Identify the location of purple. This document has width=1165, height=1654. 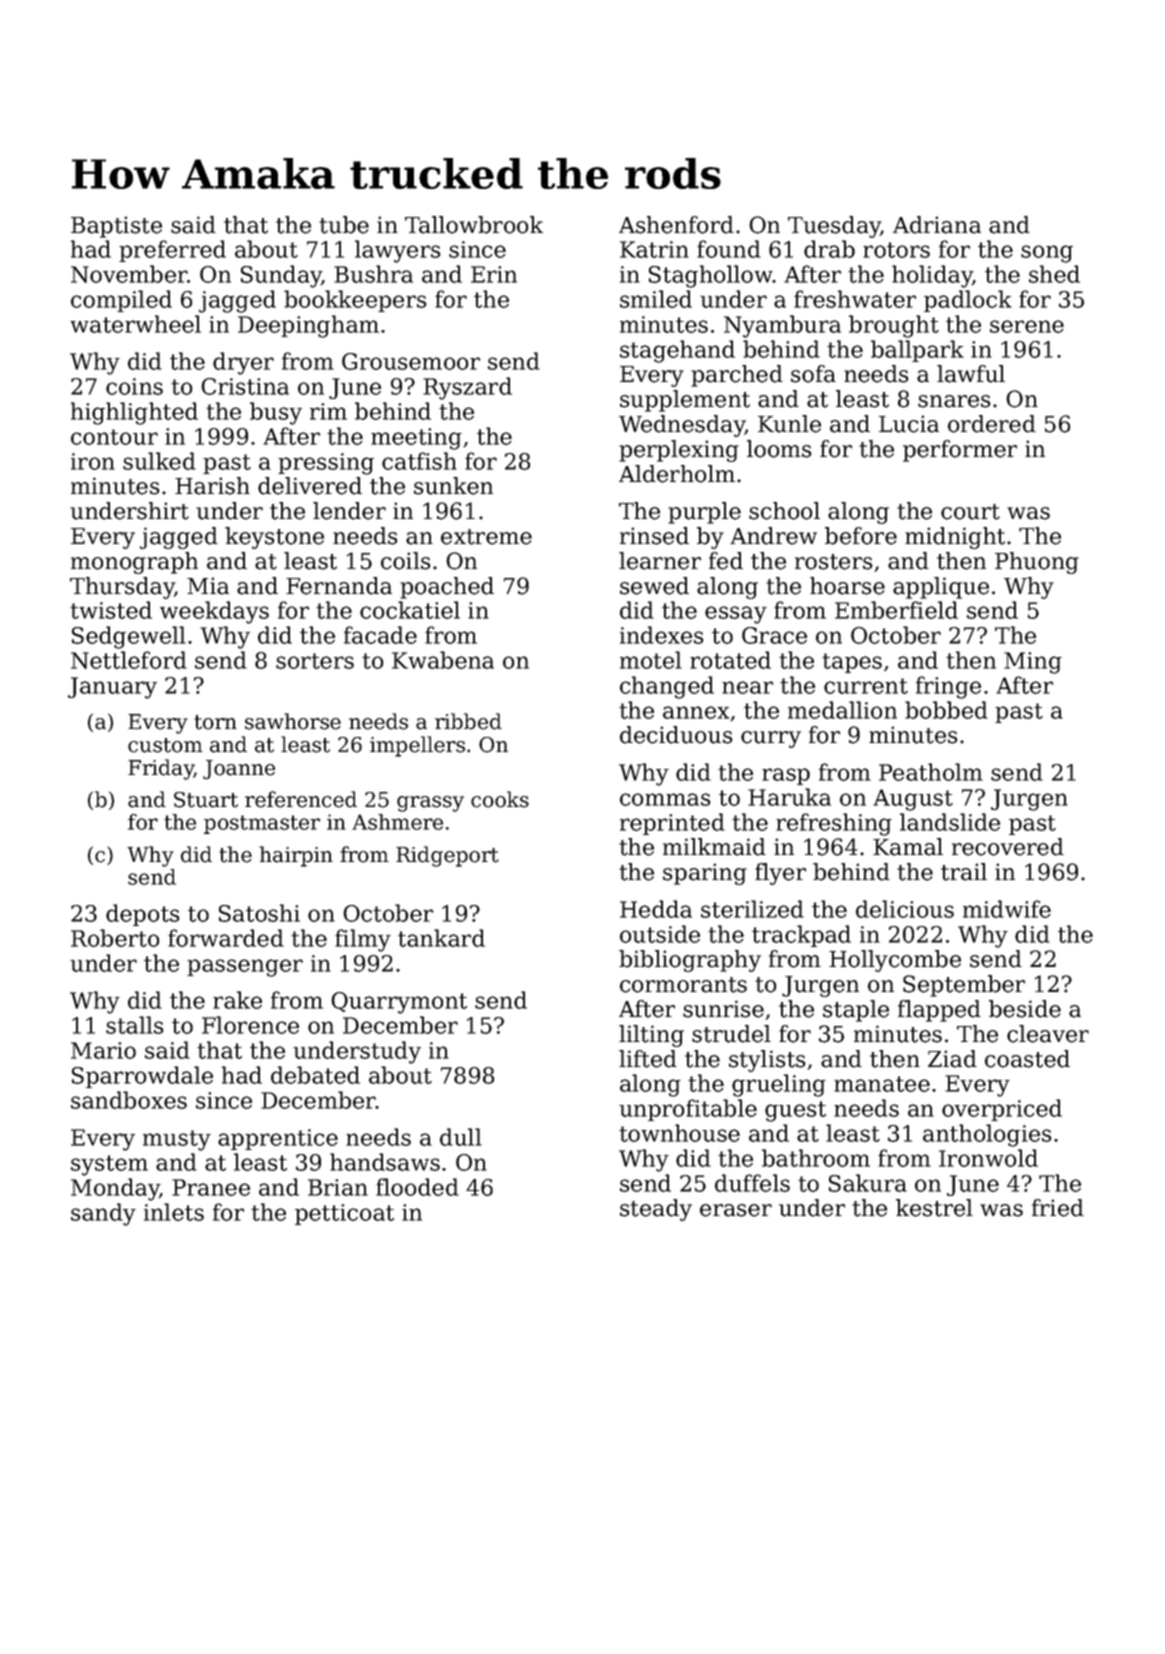
(704, 513).
